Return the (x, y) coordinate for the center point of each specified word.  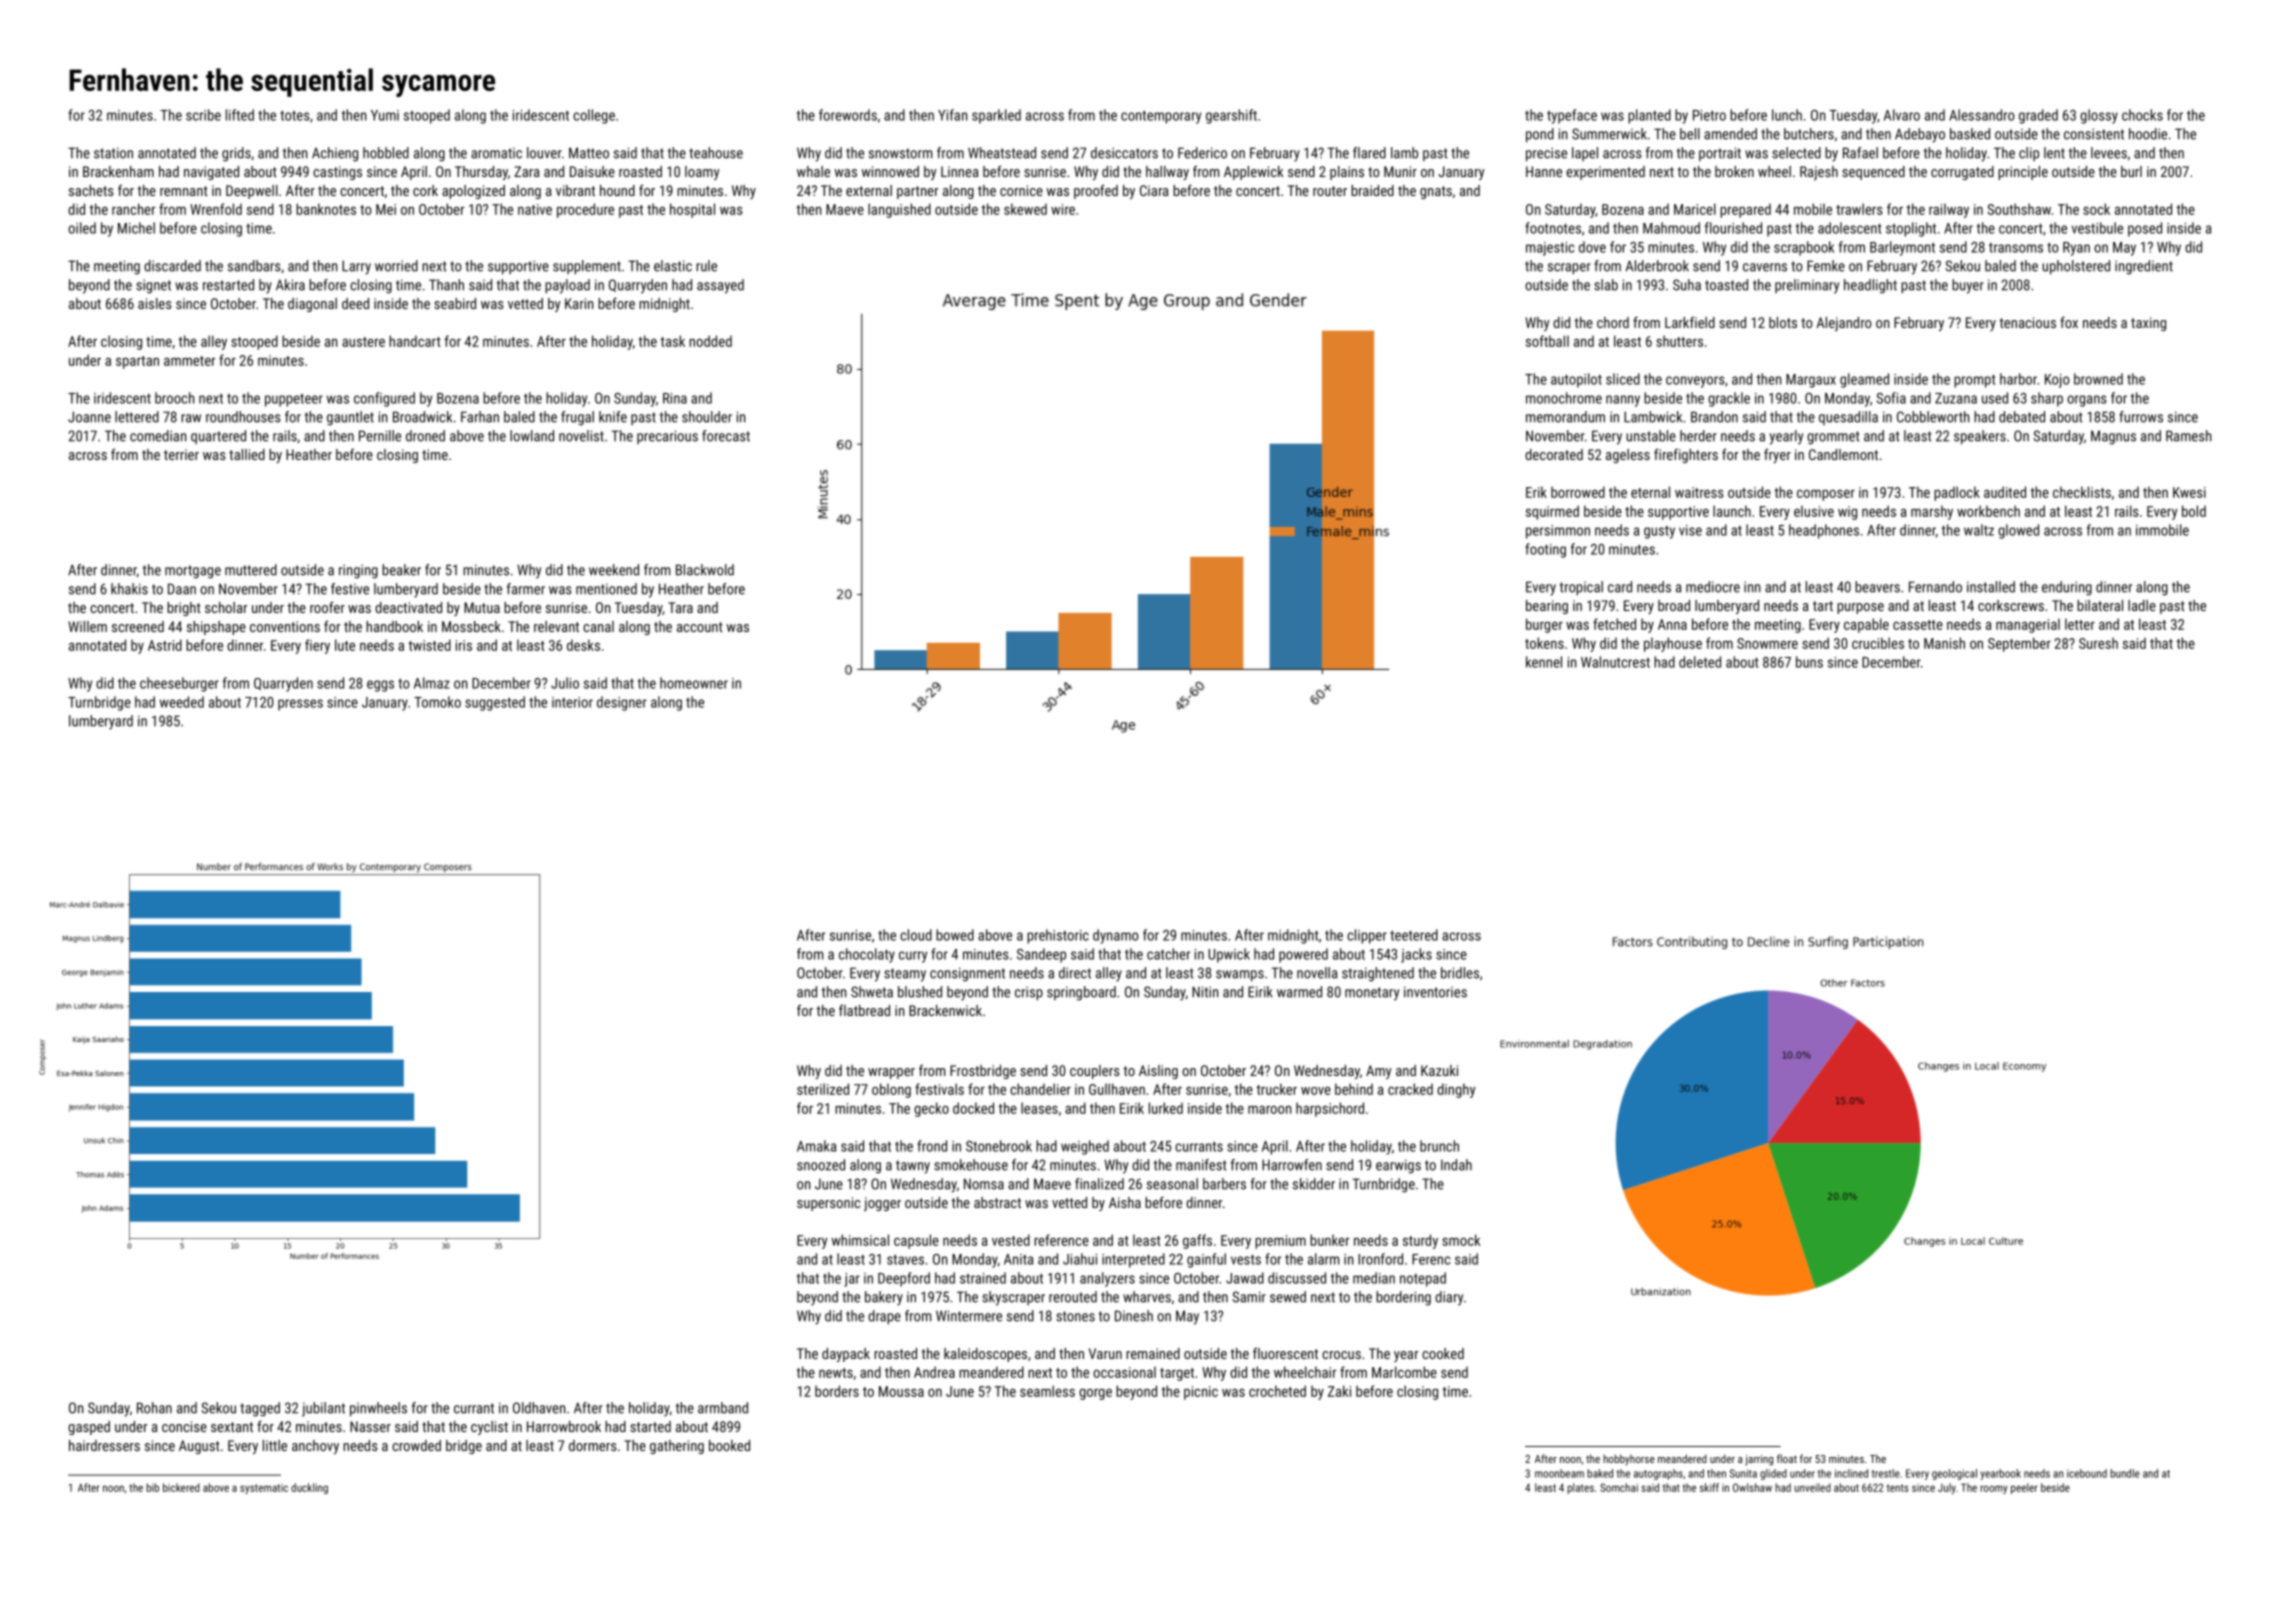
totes (295, 116)
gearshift (1231, 116)
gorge (1095, 1394)
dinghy (1456, 1090)
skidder (1314, 1184)
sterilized (823, 1089)
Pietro (1709, 115)
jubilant (323, 1409)
